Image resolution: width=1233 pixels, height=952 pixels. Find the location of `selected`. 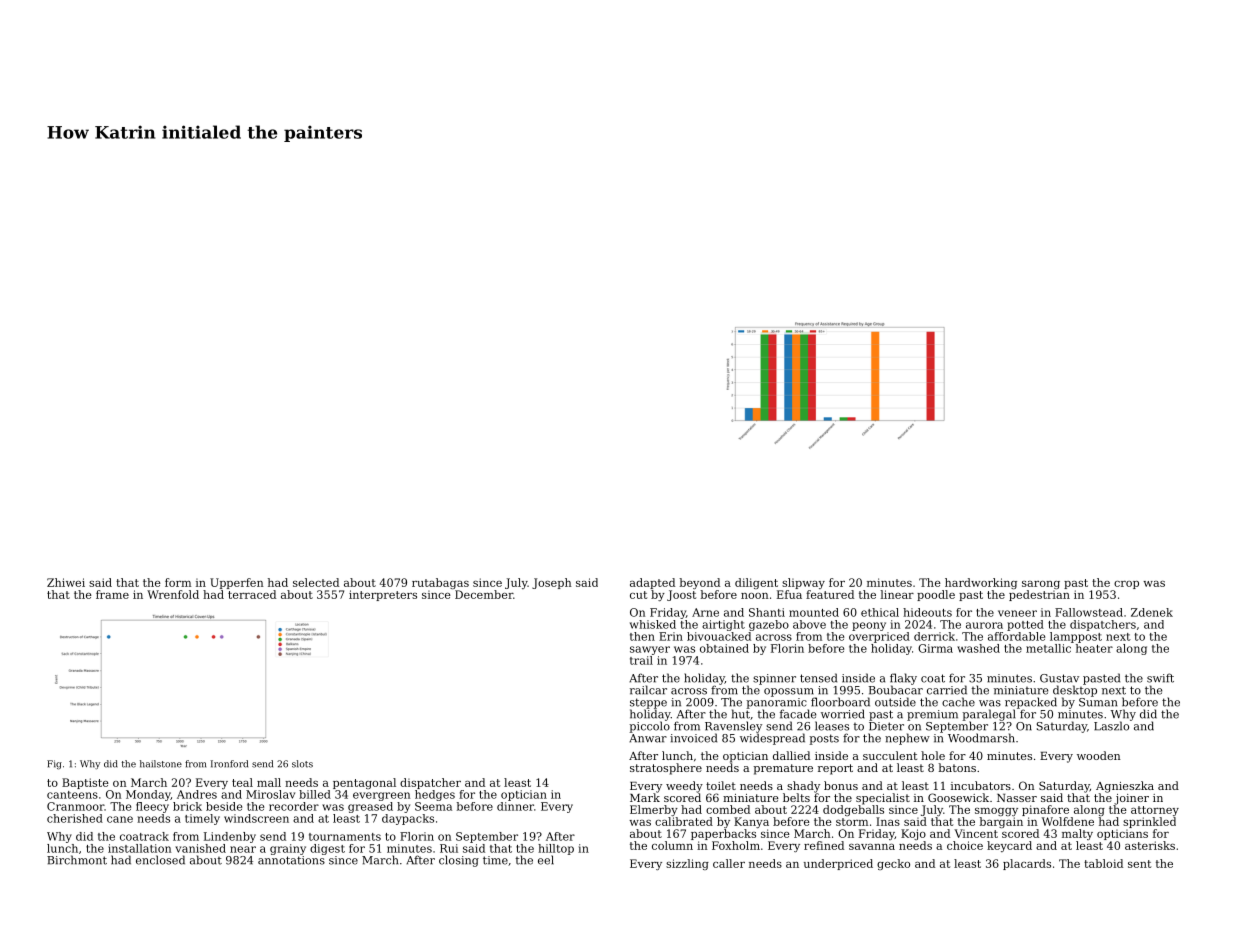

selected is located at coordinates (316, 582).
